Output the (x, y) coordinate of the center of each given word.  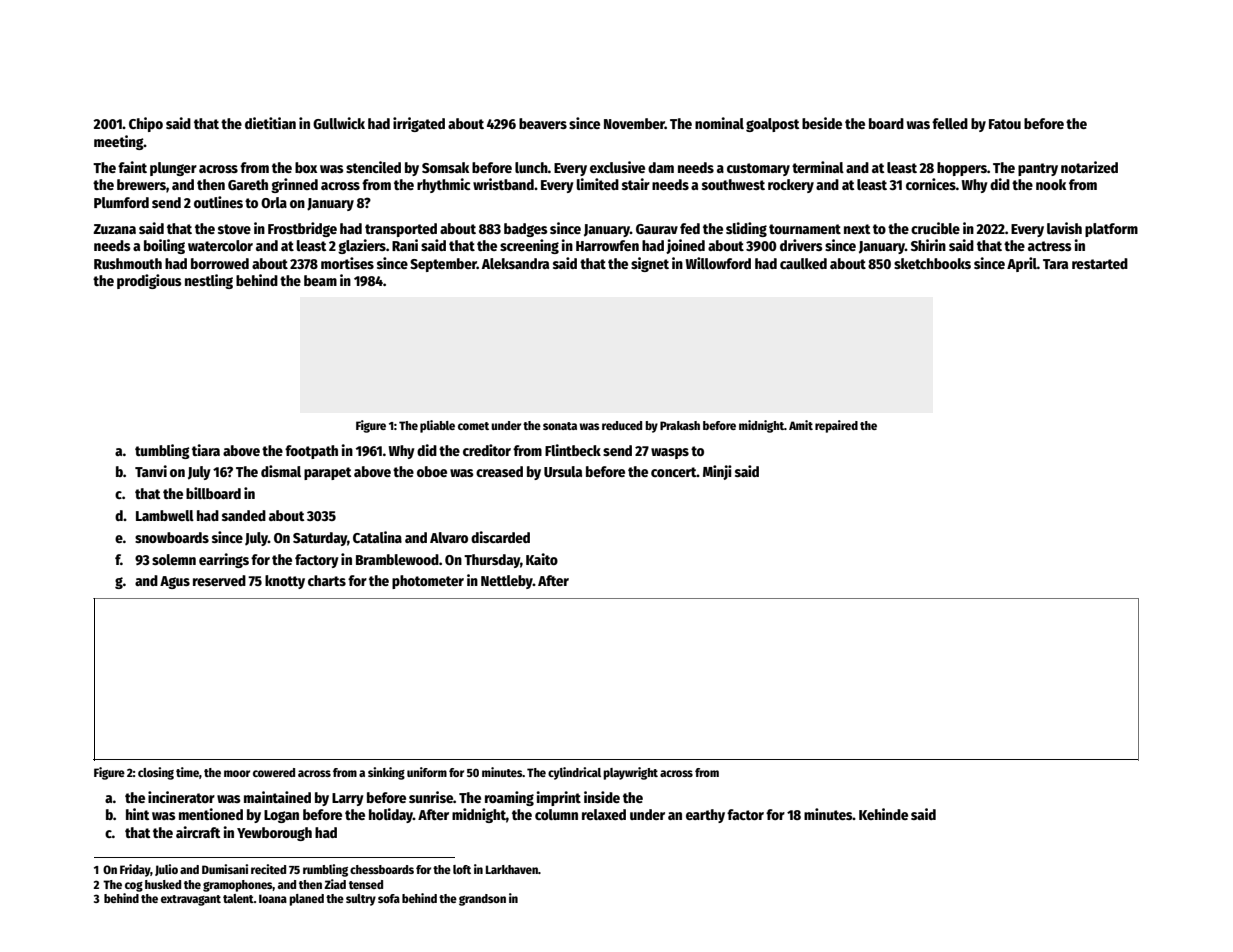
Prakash (680, 425)
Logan (281, 816)
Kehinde (883, 814)
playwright (630, 773)
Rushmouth (128, 263)
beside (822, 123)
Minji (717, 472)
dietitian (270, 123)
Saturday (320, 539)
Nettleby (507, 582)
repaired (836, 426)
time (187, 772)
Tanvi (151, 471)
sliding (746, 229)
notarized (1089, 167)
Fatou (1005, 124)
